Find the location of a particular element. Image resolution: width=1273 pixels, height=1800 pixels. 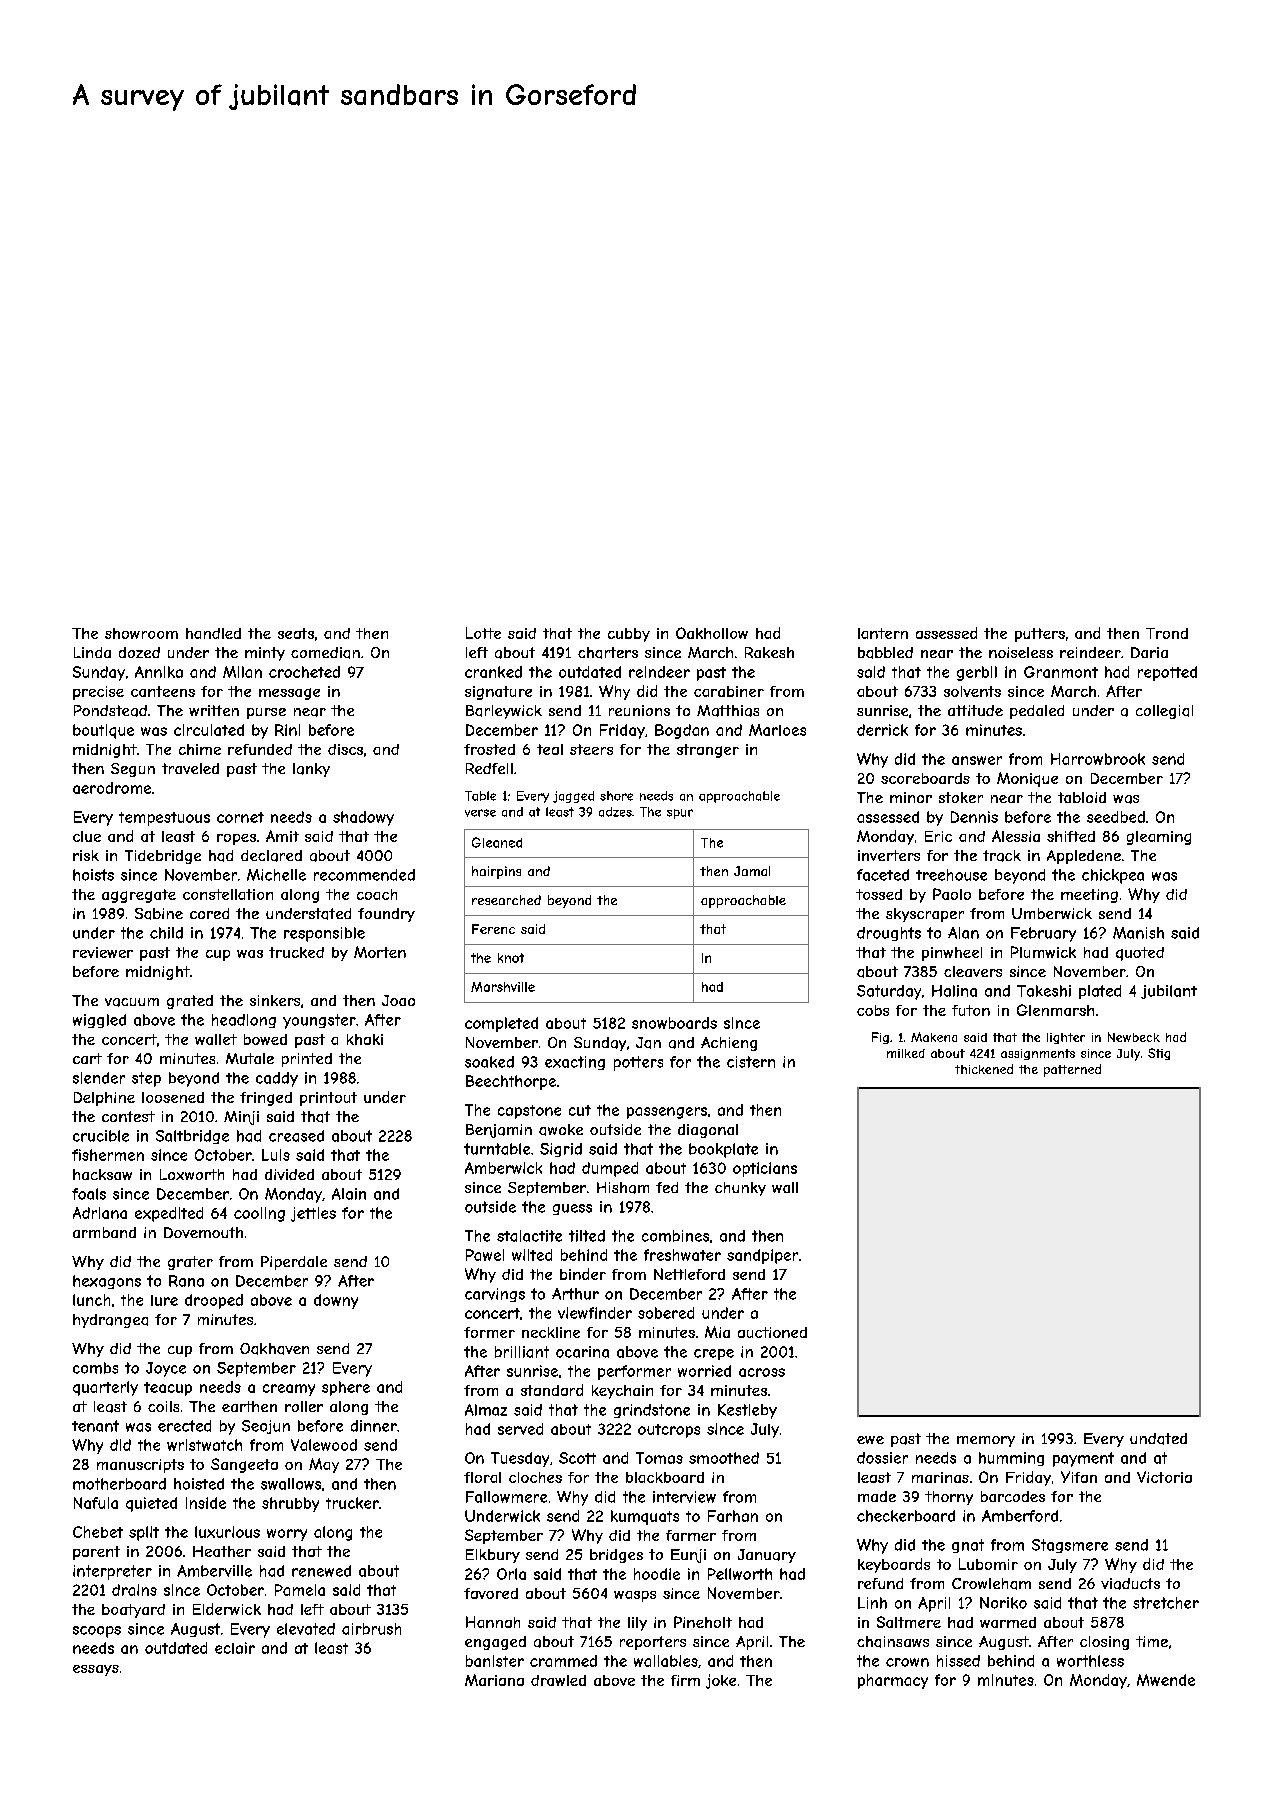

Piperdale is located at coordinates (294, 1263).
